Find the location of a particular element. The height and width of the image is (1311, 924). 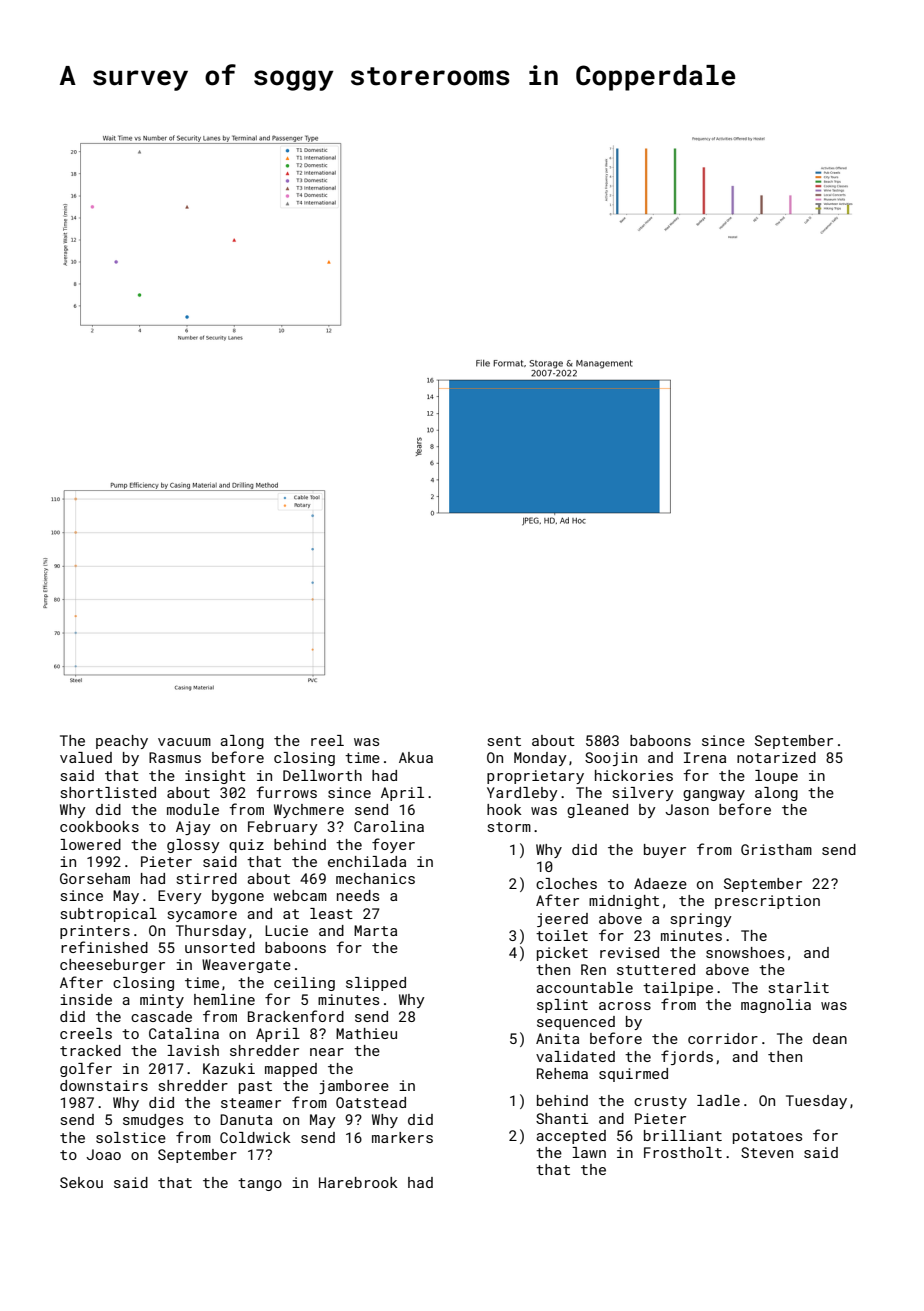

Marta is located at coordinates (375, 930).
